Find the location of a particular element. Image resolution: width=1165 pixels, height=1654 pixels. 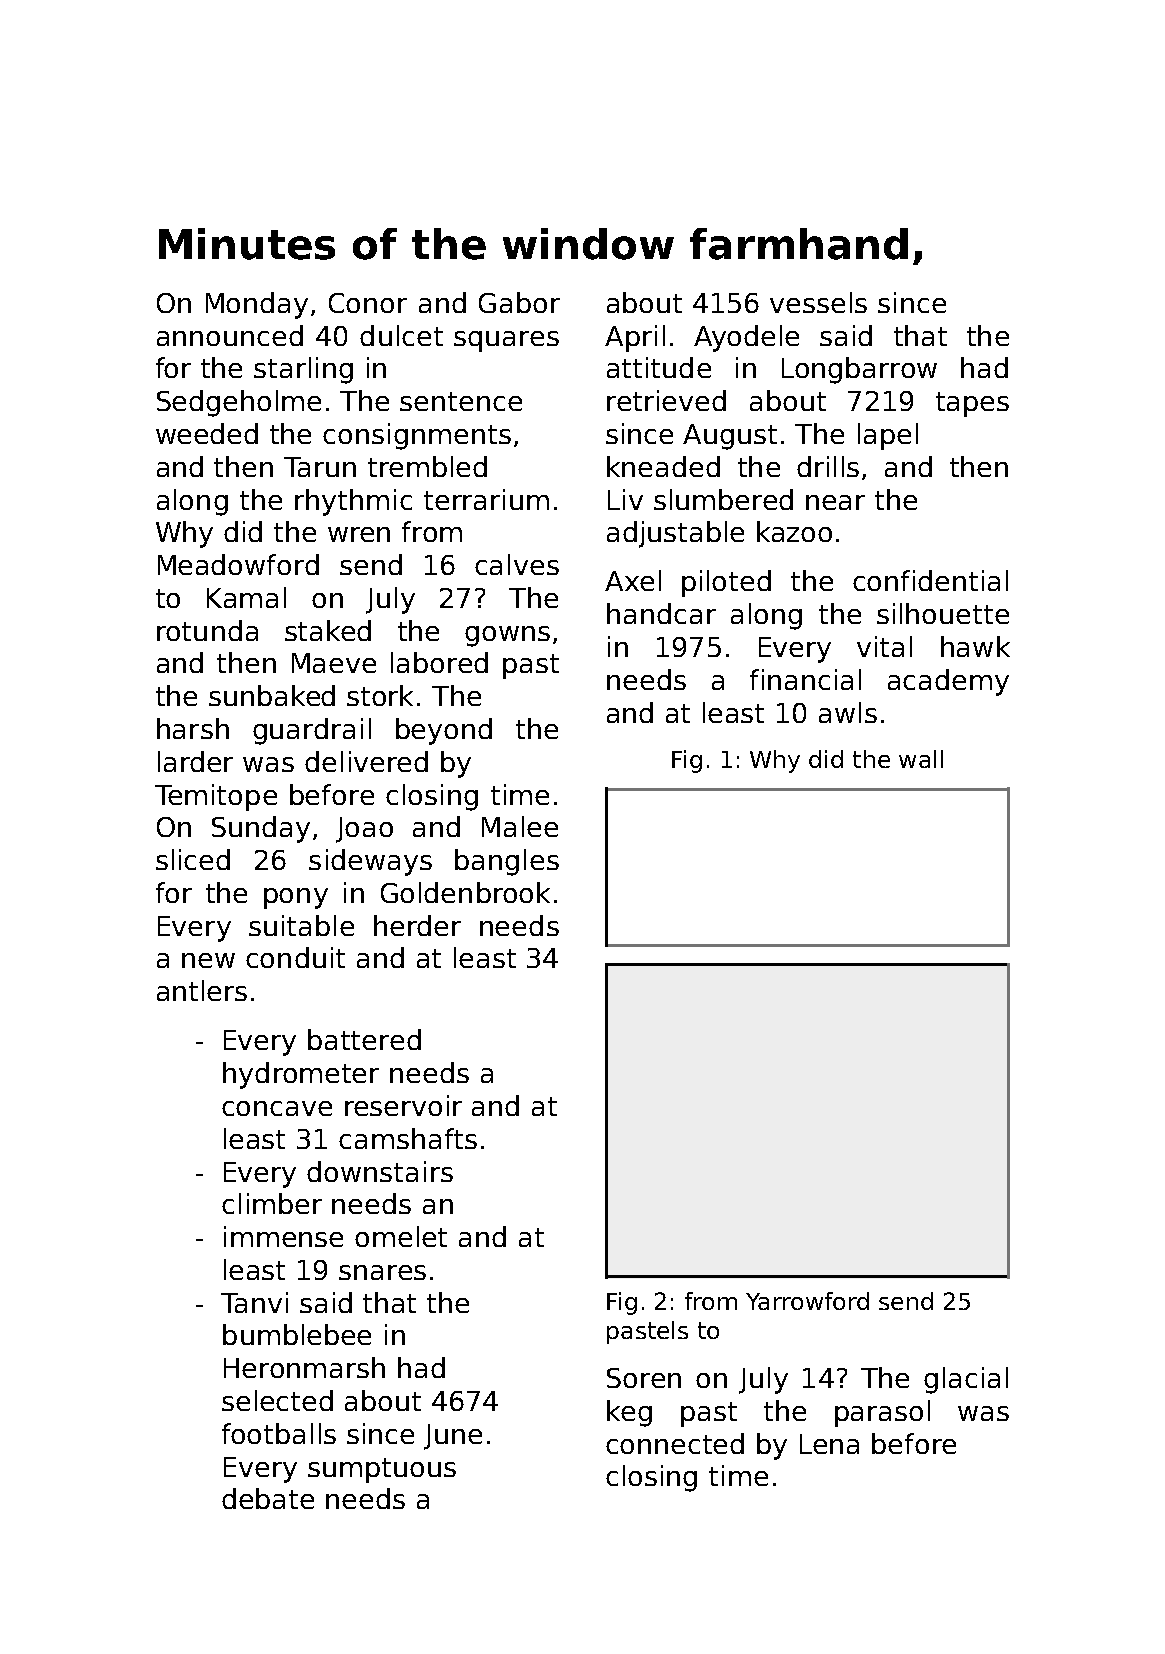

concave is located at coordinates (277, 1108).
